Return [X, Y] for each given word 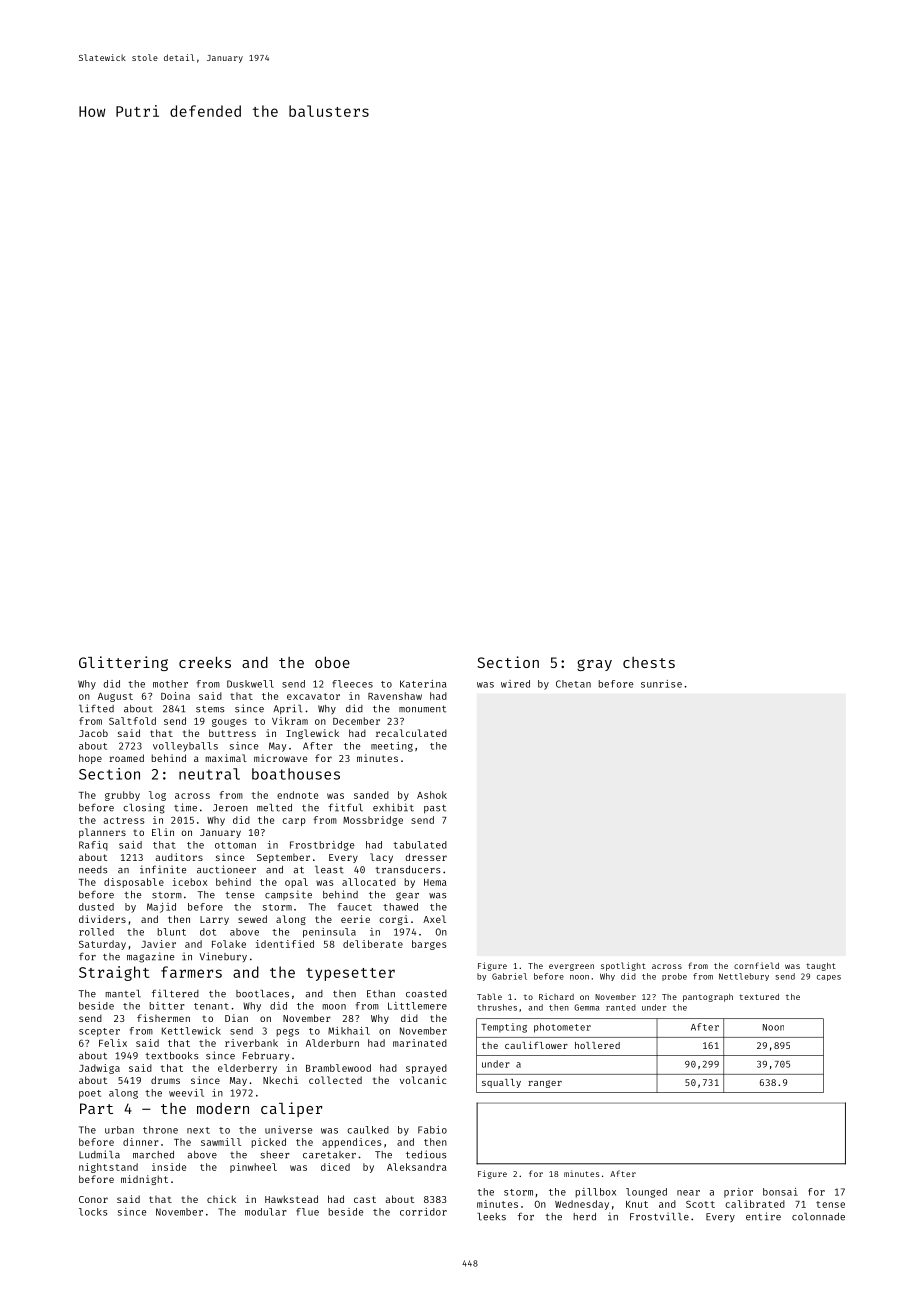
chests [649, 662]
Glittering [123, 663]
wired [515, 684]
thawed [400, 907]
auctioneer [226, 869]
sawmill [221, 1142]
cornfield [756, 965]
